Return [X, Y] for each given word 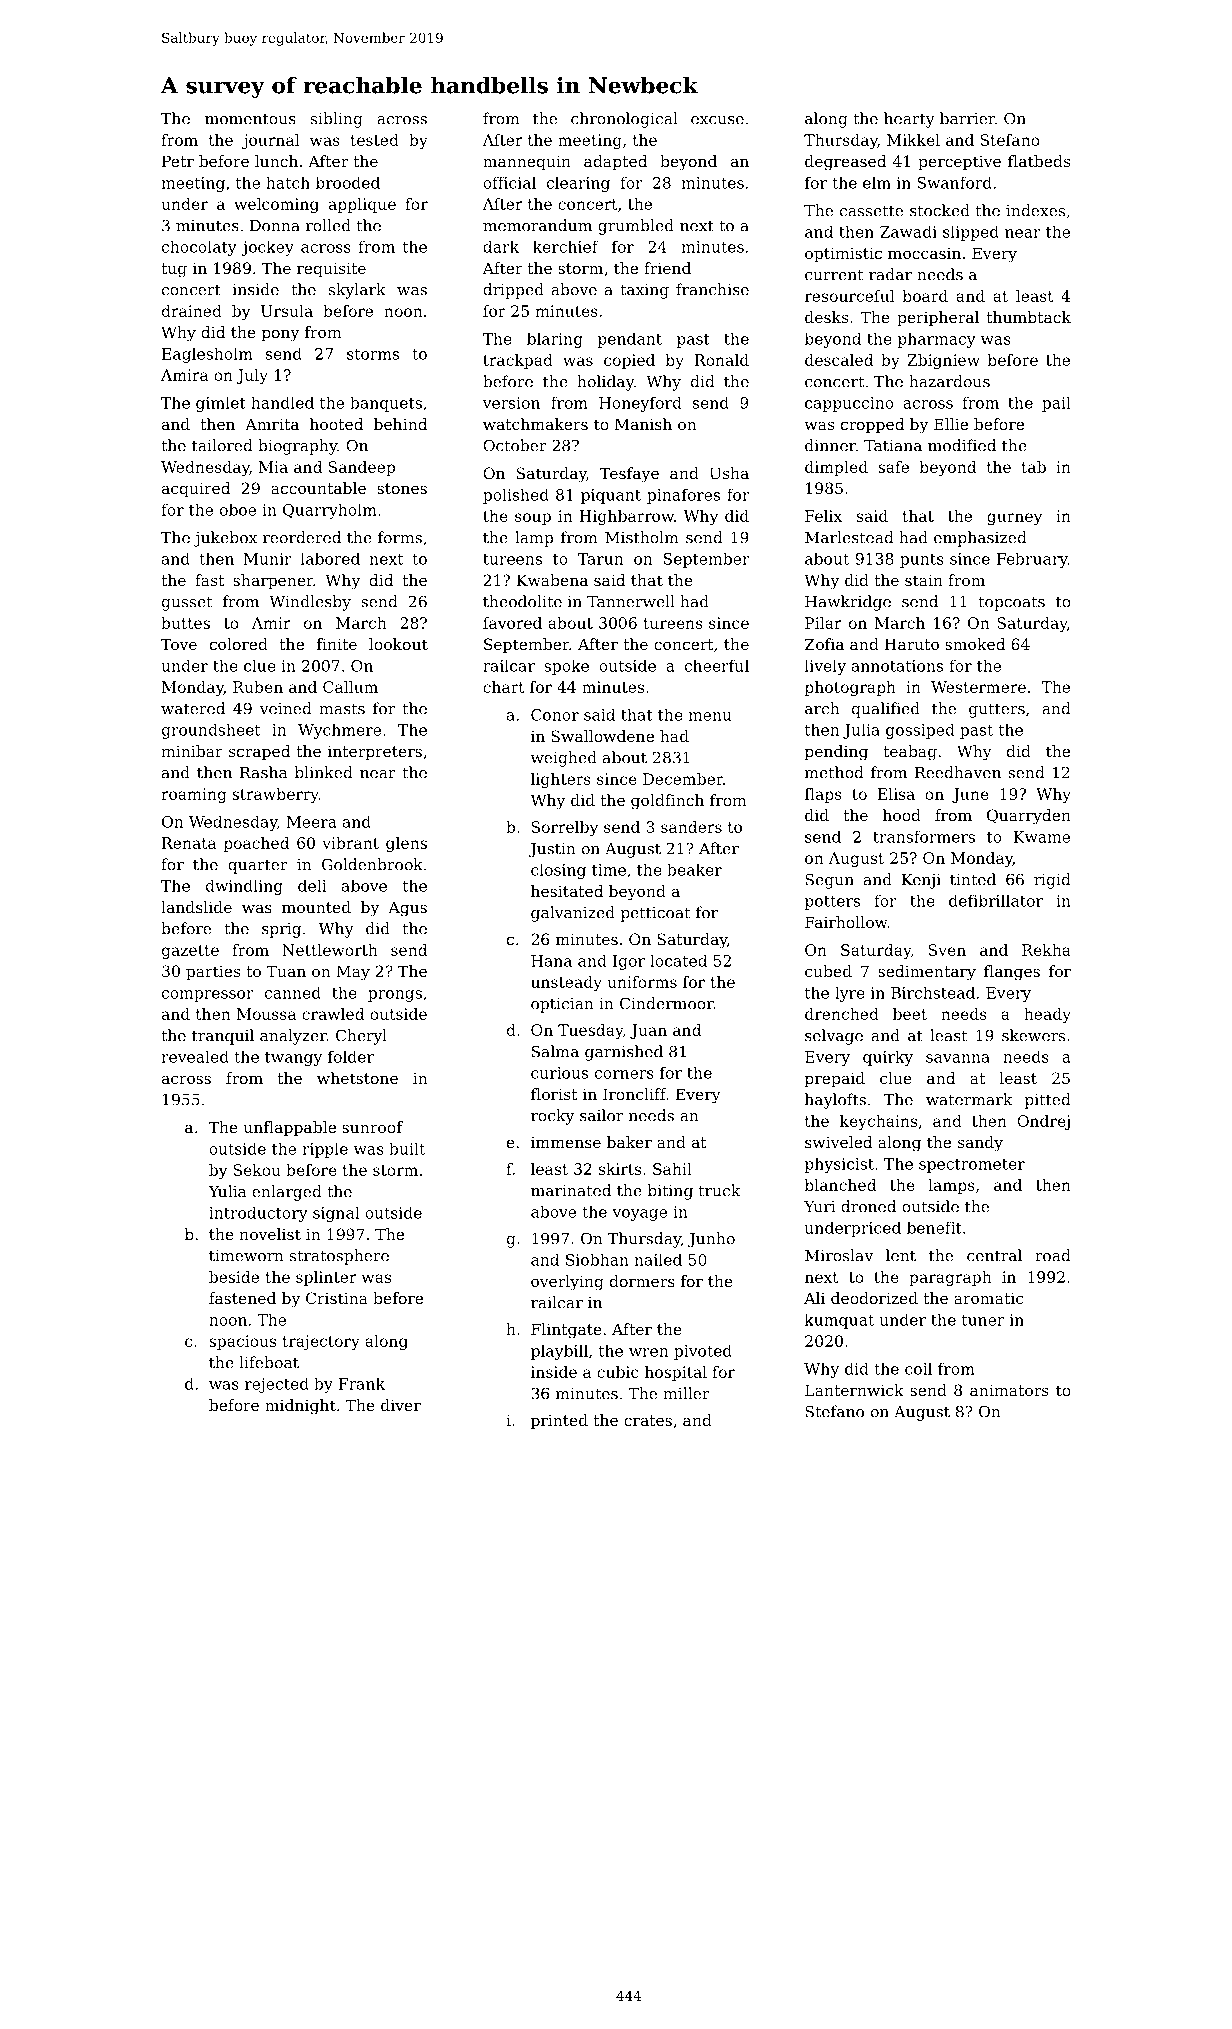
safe [893, 467]
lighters [561, 780]
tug [174, 270]
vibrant [350, 843]
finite [337, 644]
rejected [277, 1385]
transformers [924, 836]
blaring [555, 340]
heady [1047, 1015]
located [678, 960]
